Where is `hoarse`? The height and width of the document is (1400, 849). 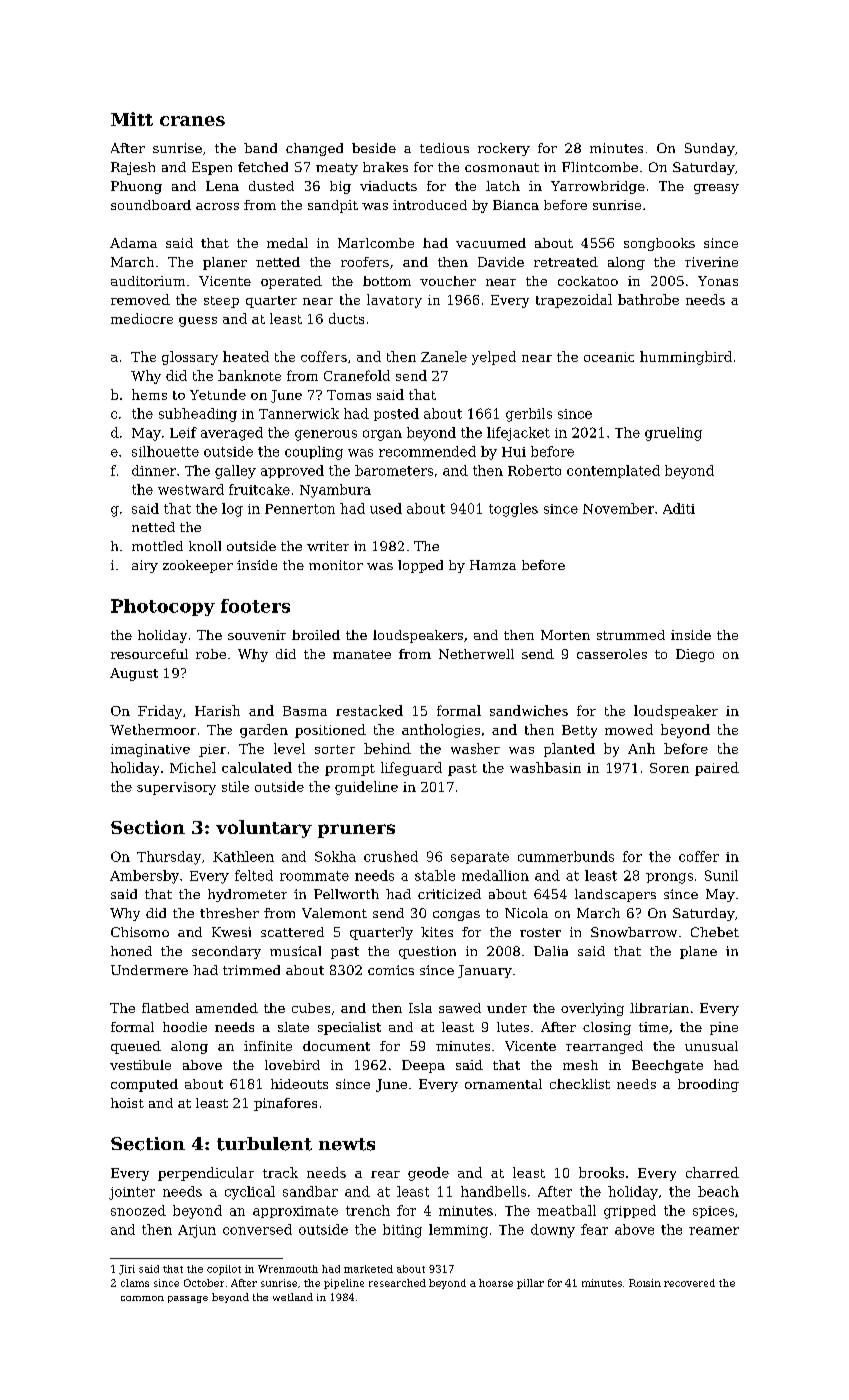
hoarse is located at coordinates (496, 1283).
